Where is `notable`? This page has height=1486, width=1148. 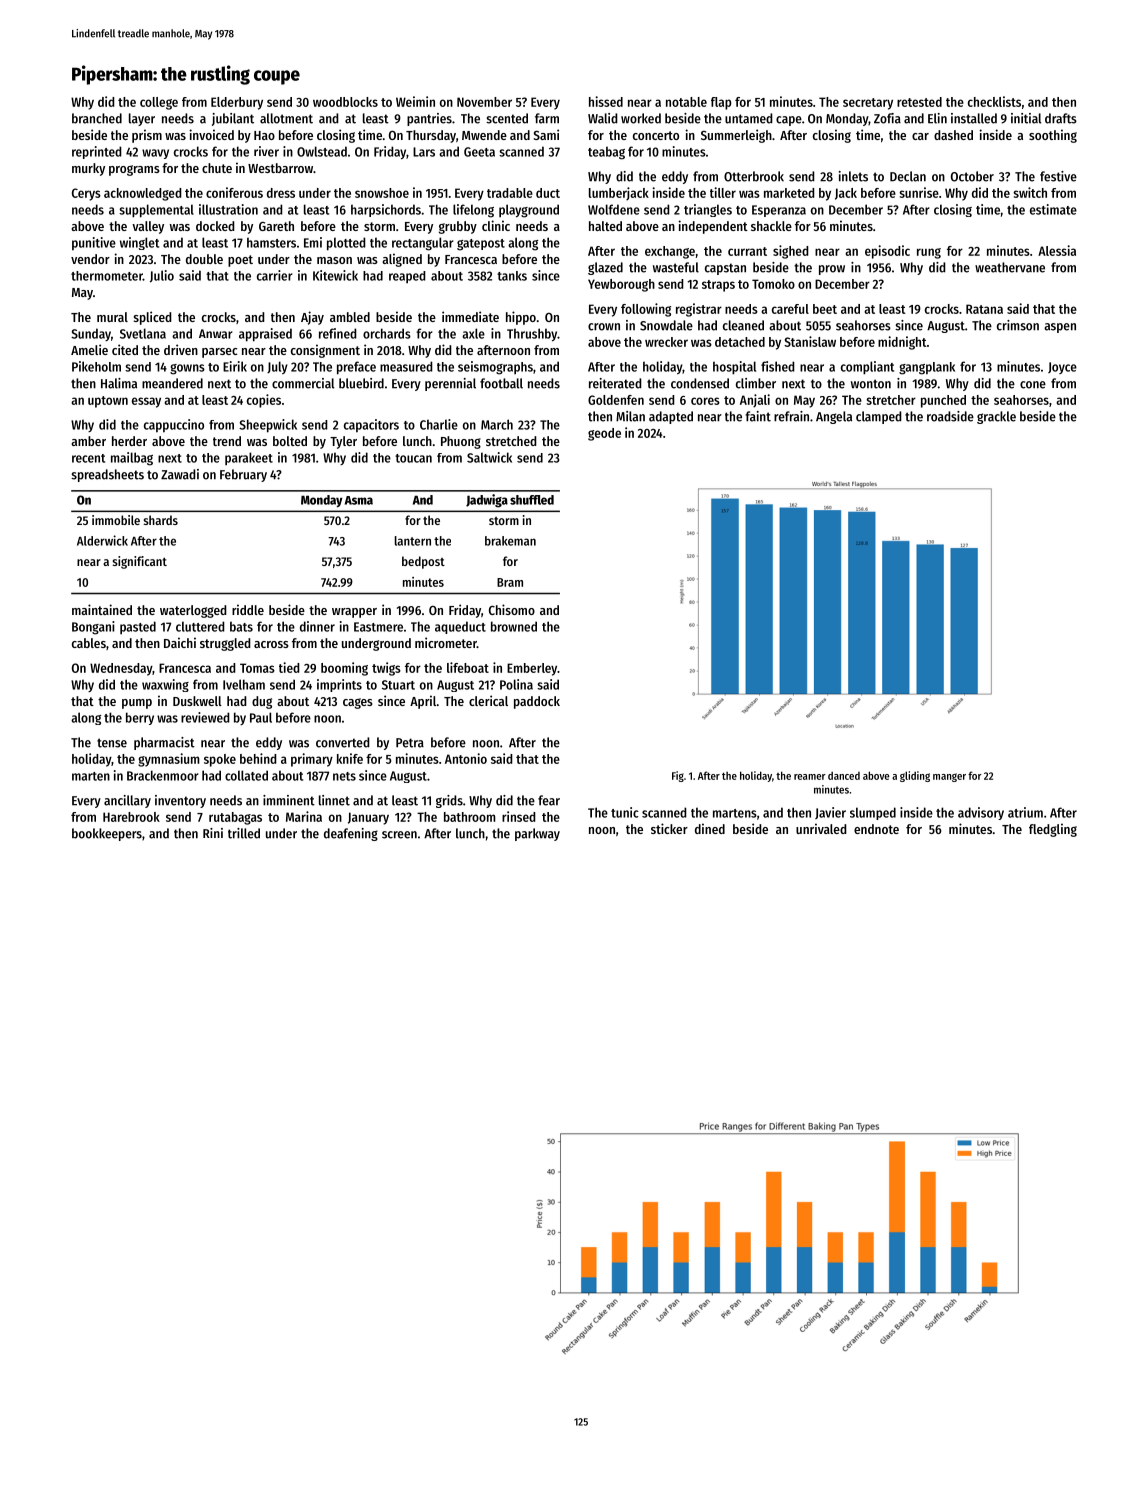
notable is located at coordinates (686, 102).
